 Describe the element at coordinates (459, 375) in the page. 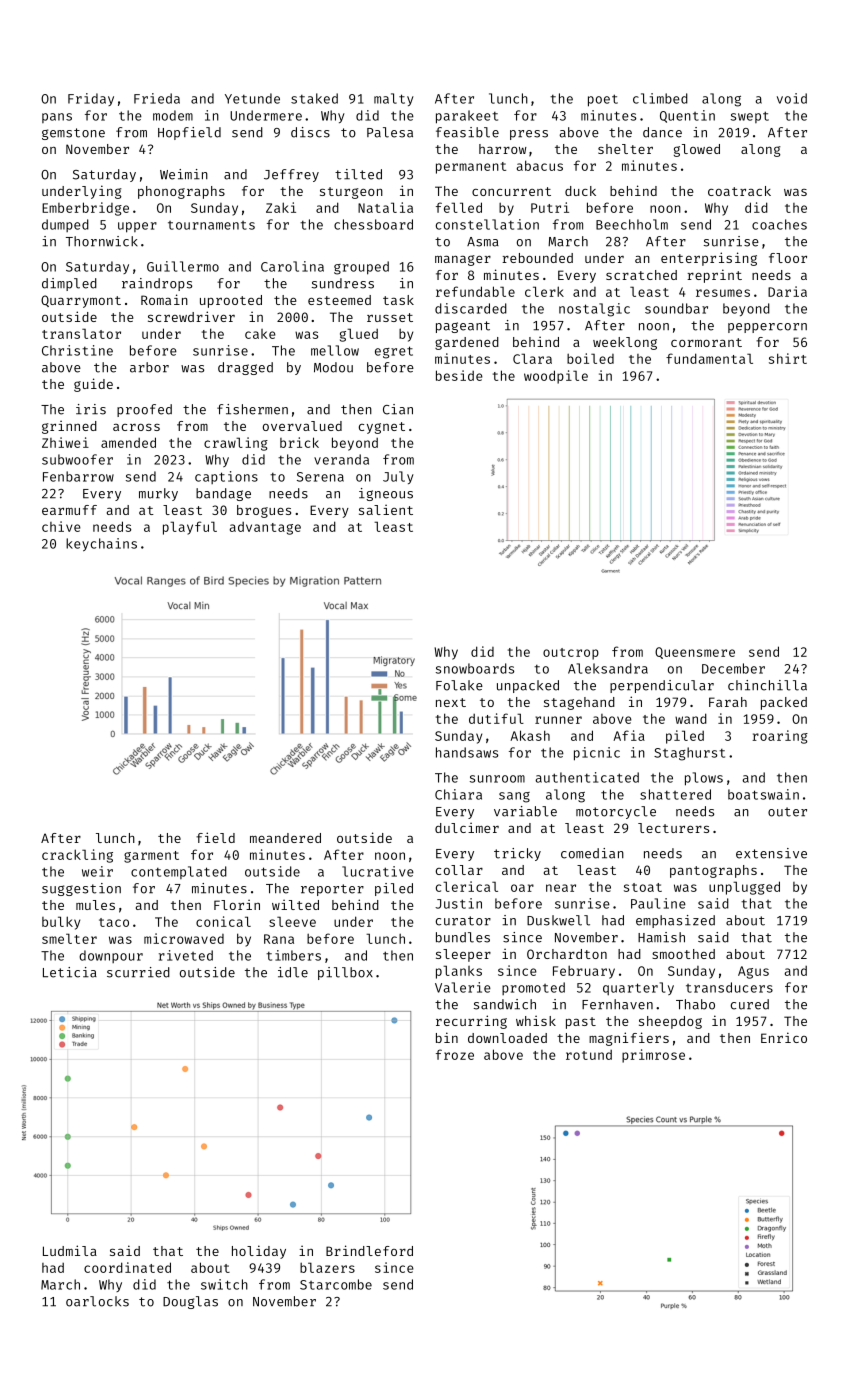

I see `beside` at that location.
